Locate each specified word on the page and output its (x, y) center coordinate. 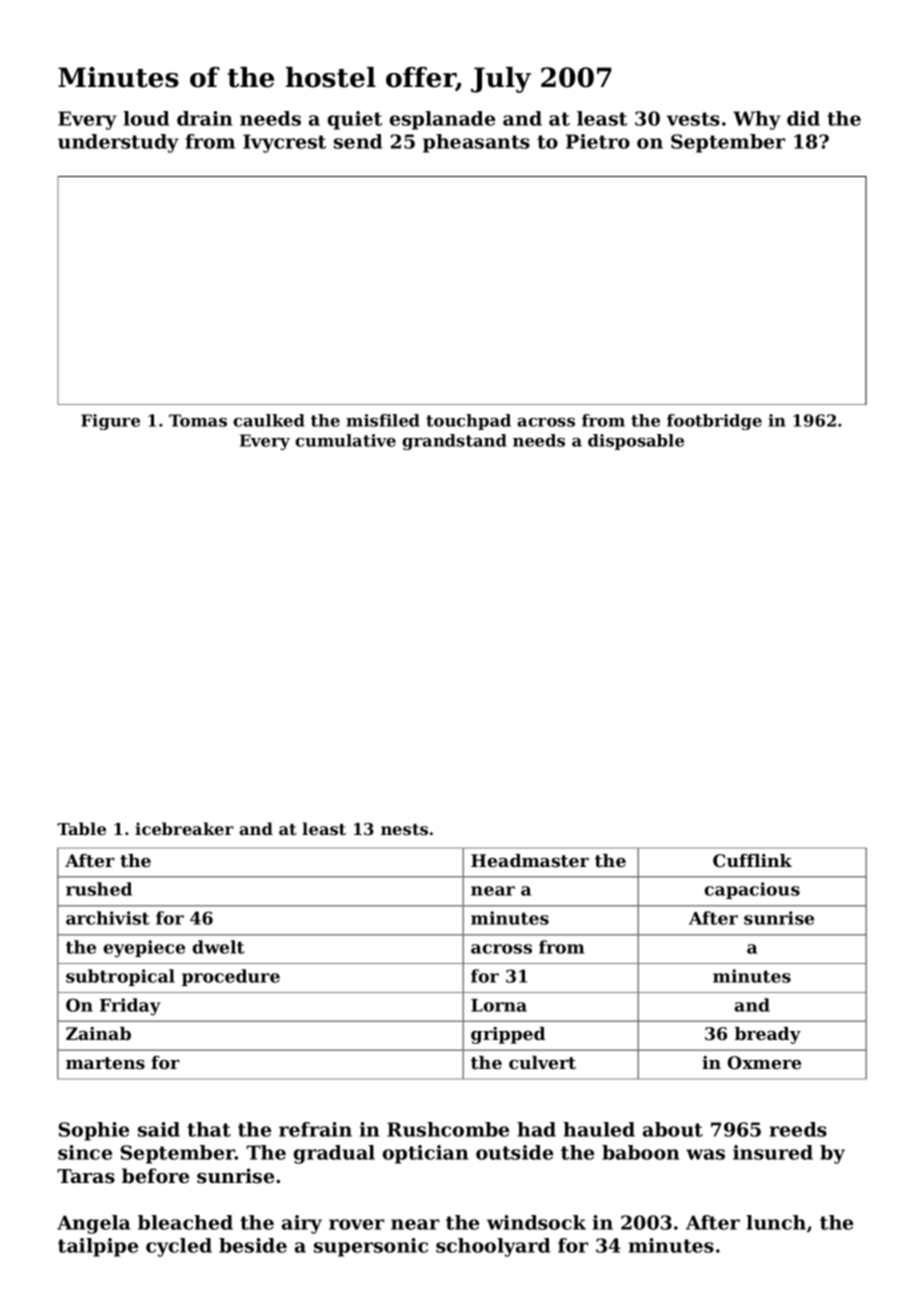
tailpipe (98, 1247)
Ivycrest (284, 143)
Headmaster (530, 860)
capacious (752, 890)
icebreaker (184, 828)
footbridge (714, 422)
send (358, 141)
